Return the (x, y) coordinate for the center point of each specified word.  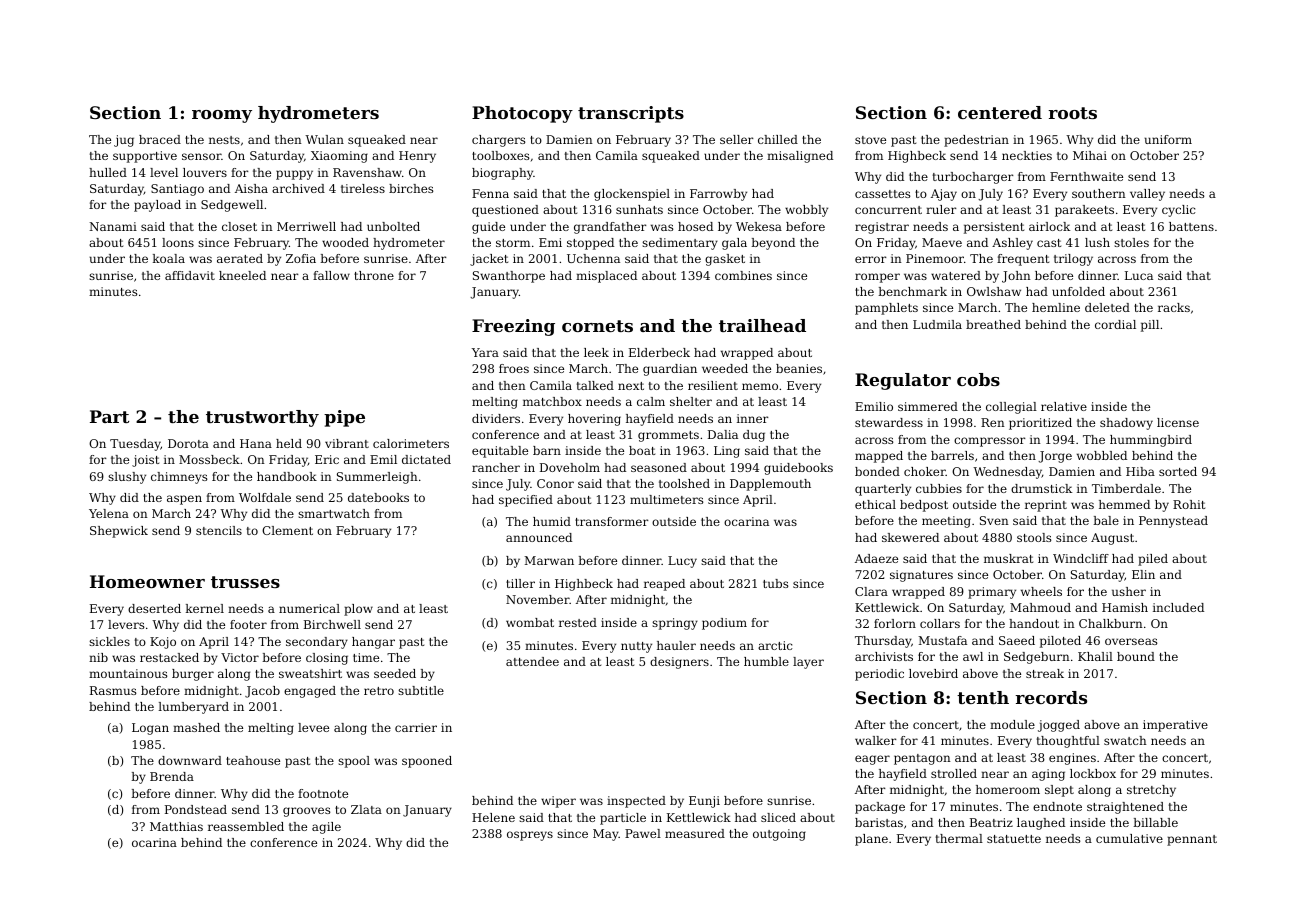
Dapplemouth (770, 485)
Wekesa (759, 226)
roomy (222, 116)
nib (98, 657)
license (1178, 422)
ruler (941, 209)
